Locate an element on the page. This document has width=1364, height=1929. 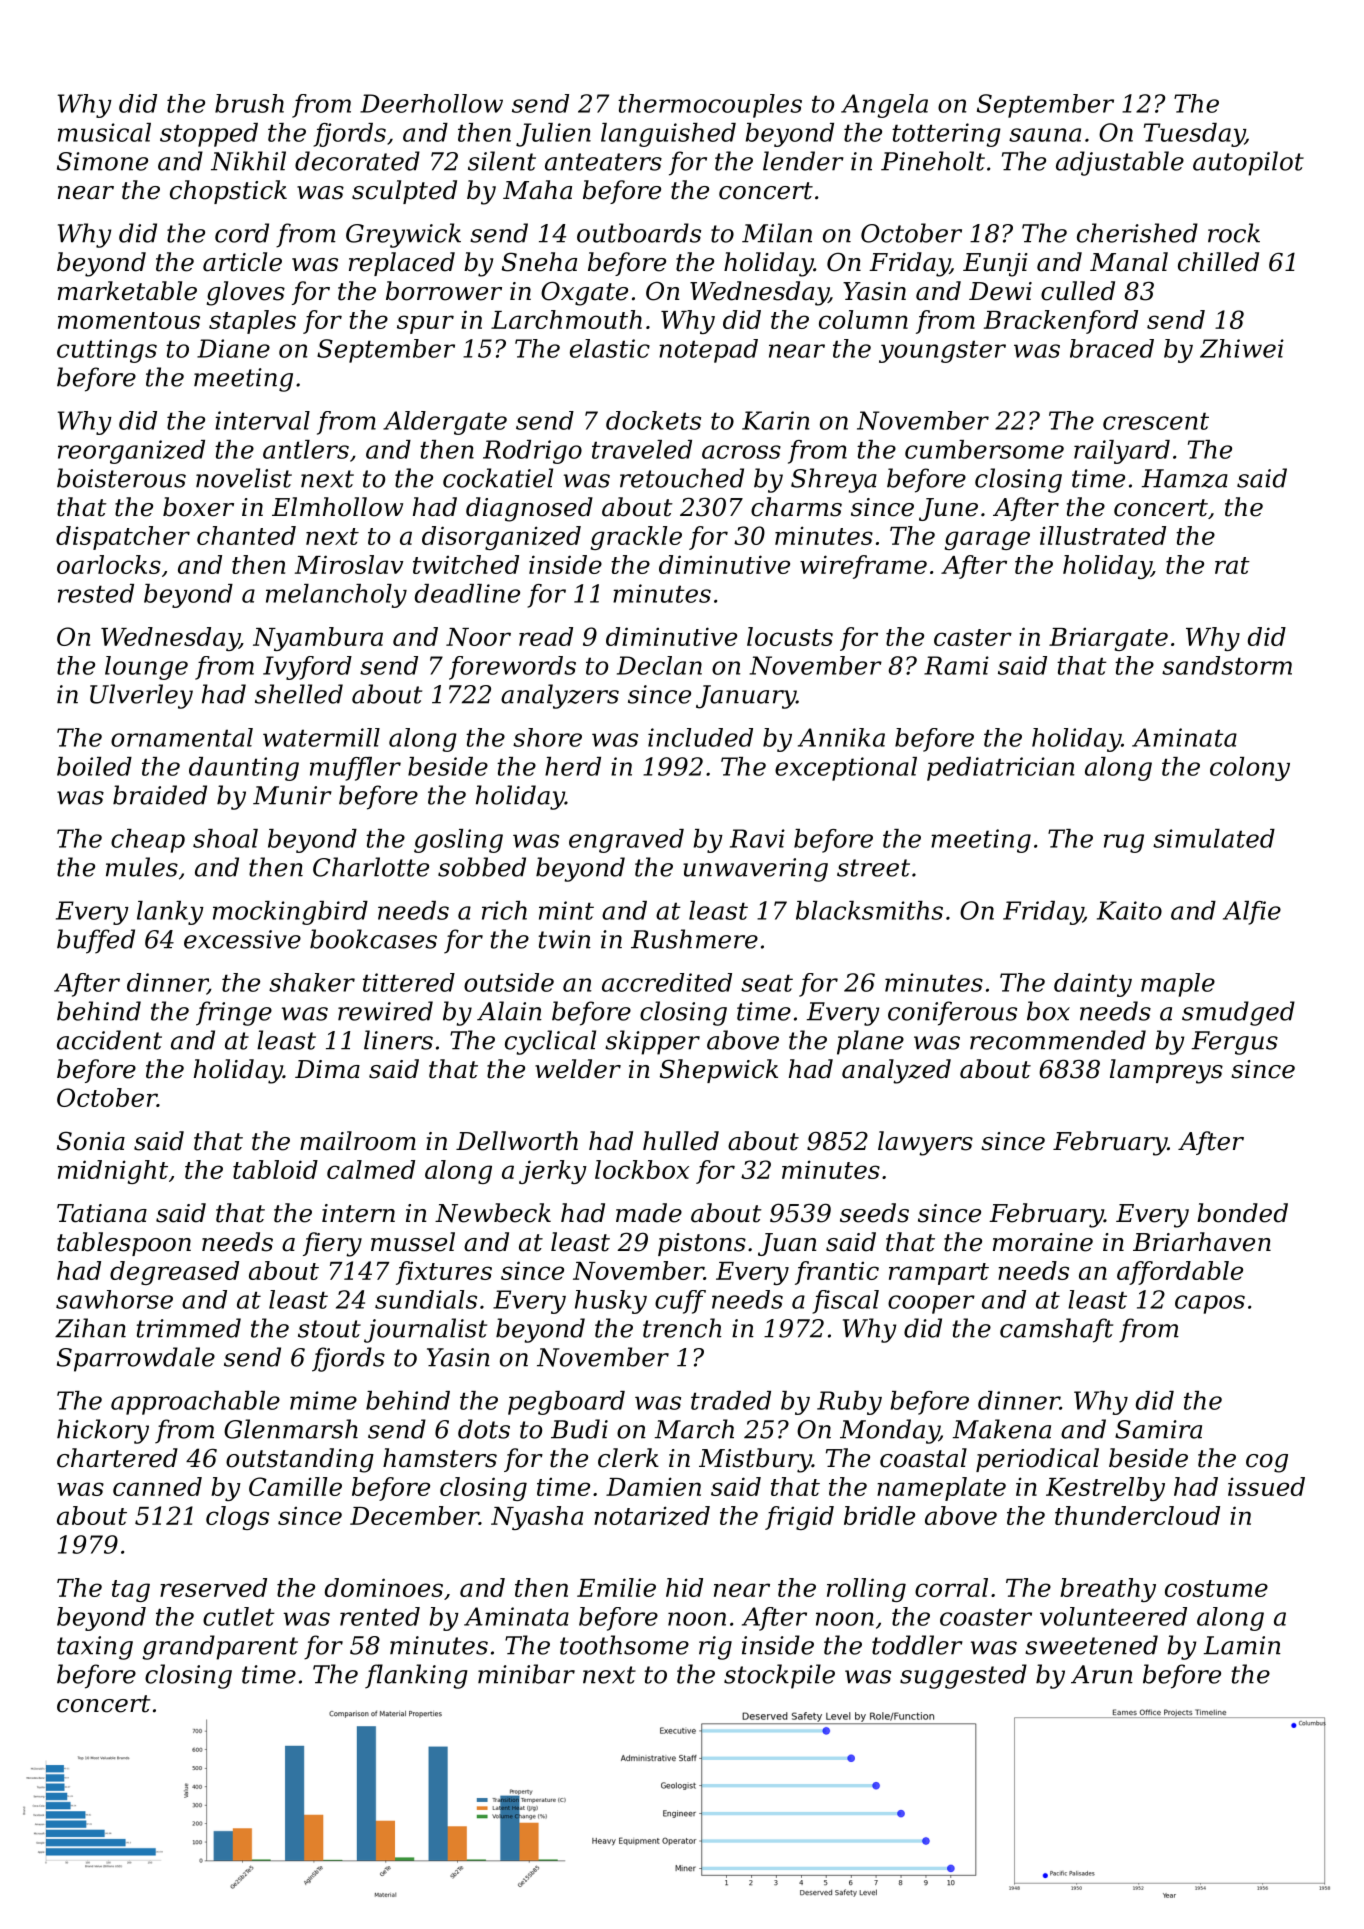
elastic is located at coordinates (610, 348).
